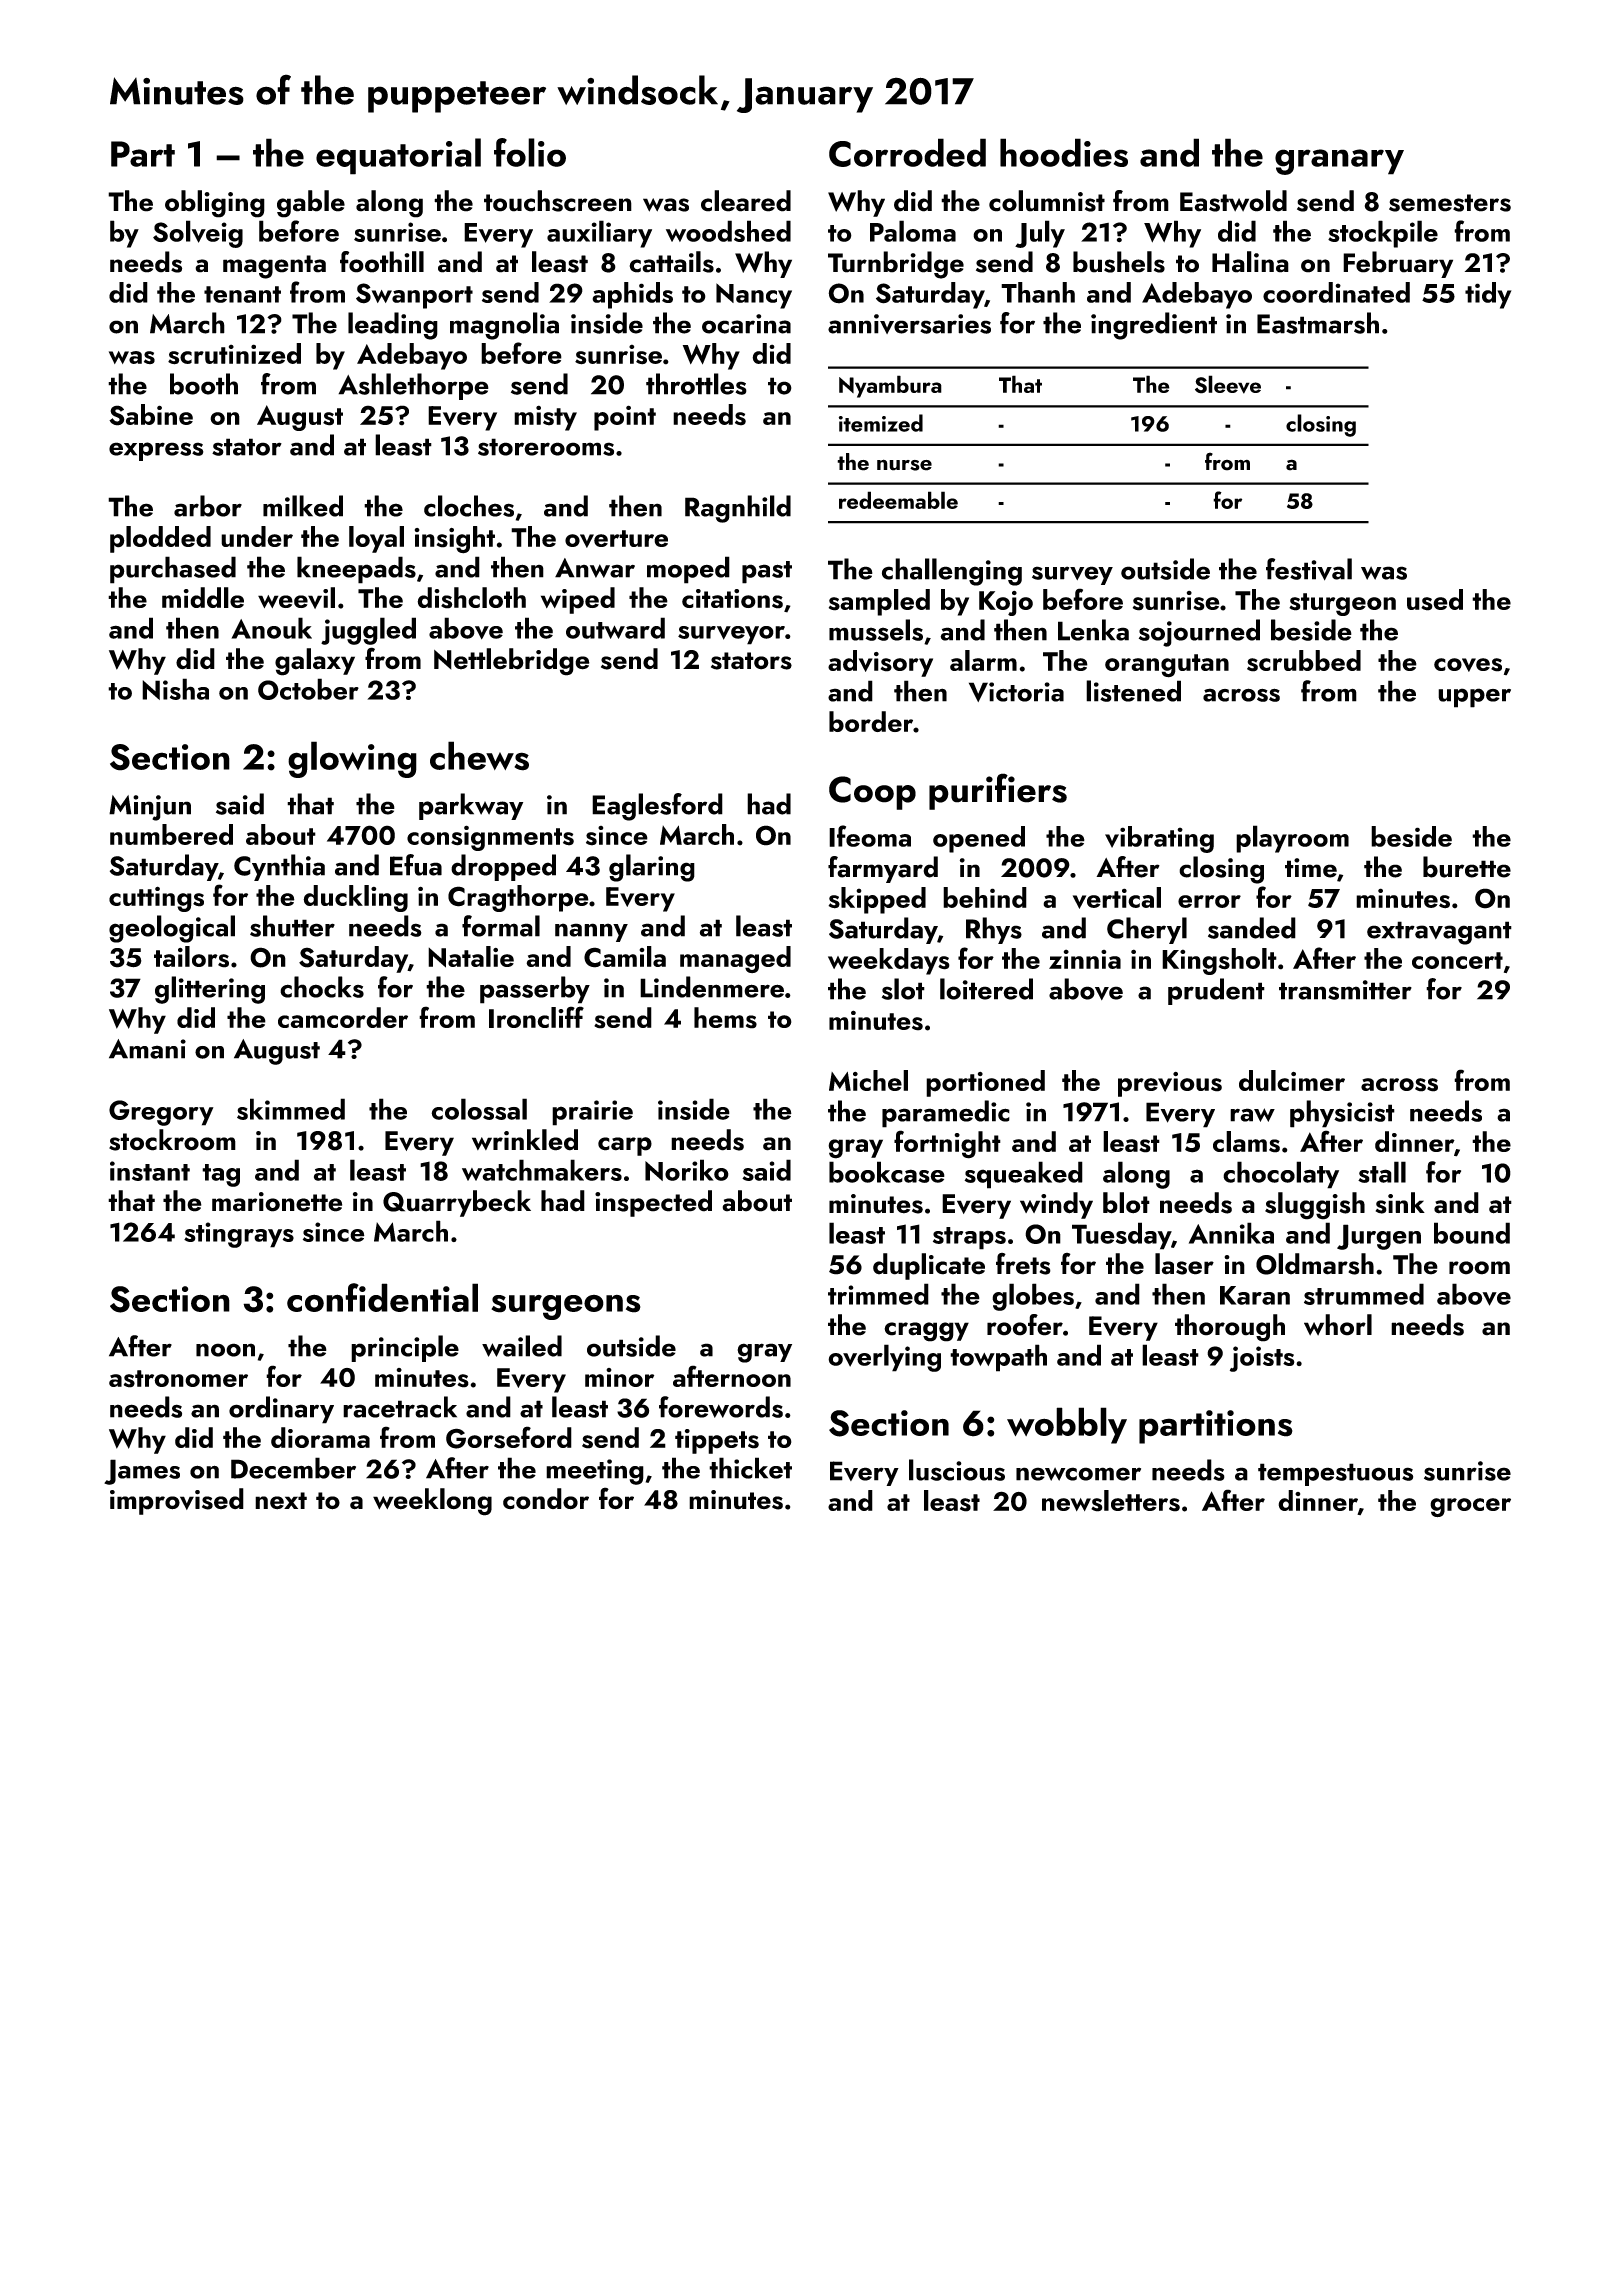 The height and width of the page is (2292, 1620). What do you see at coordinates (746, 201) in the page?
I see `cleared` at bounding box center [746, 201].
